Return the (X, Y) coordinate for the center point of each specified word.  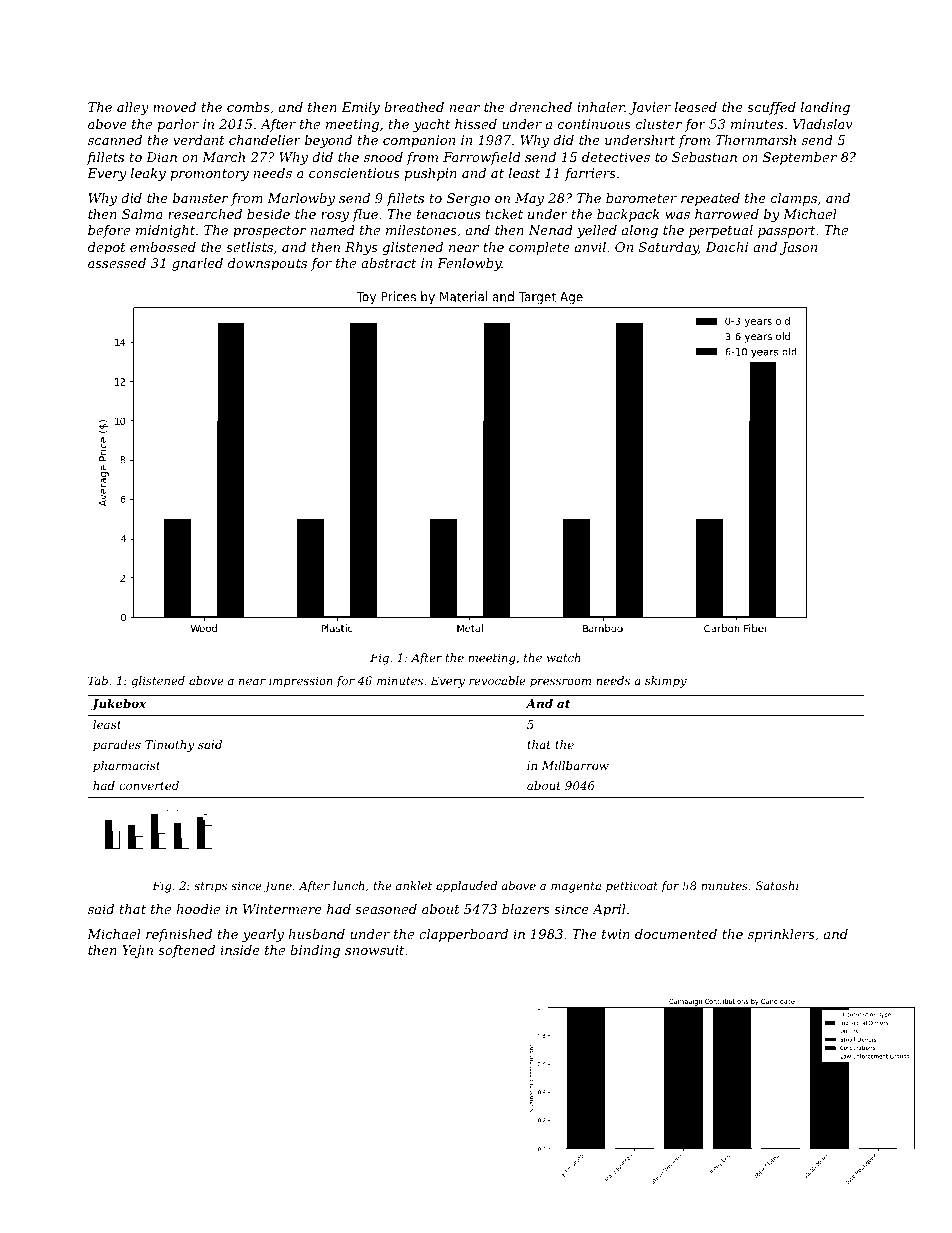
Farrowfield (482, 158)
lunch (348, 885)
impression (301, 682)
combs (248, 107)
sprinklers (781, 935)
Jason (798, 248)
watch (563, 657)
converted (149, 785)
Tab (98, 680)
